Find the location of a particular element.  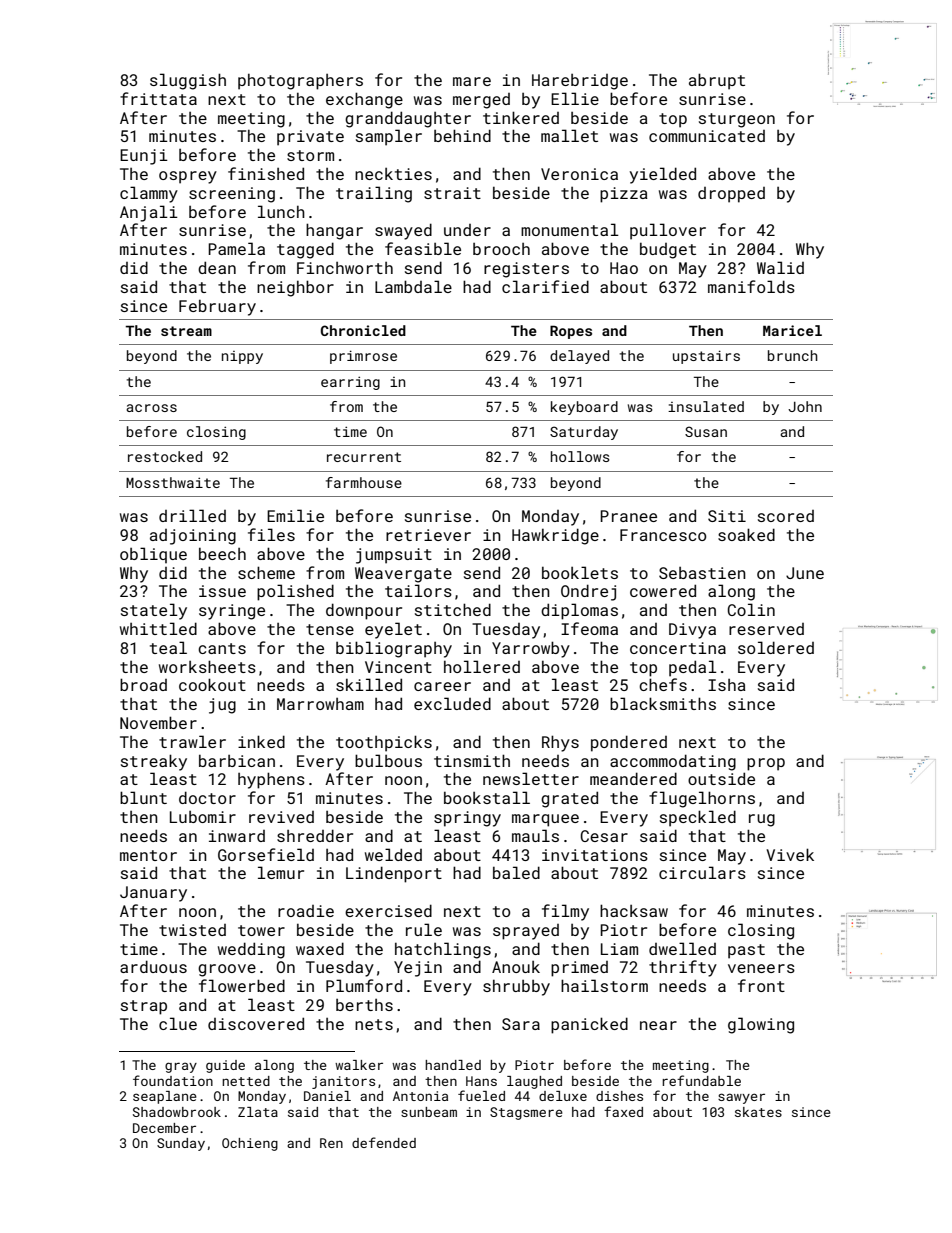

Vivek is located at coordinates (790, 854).
